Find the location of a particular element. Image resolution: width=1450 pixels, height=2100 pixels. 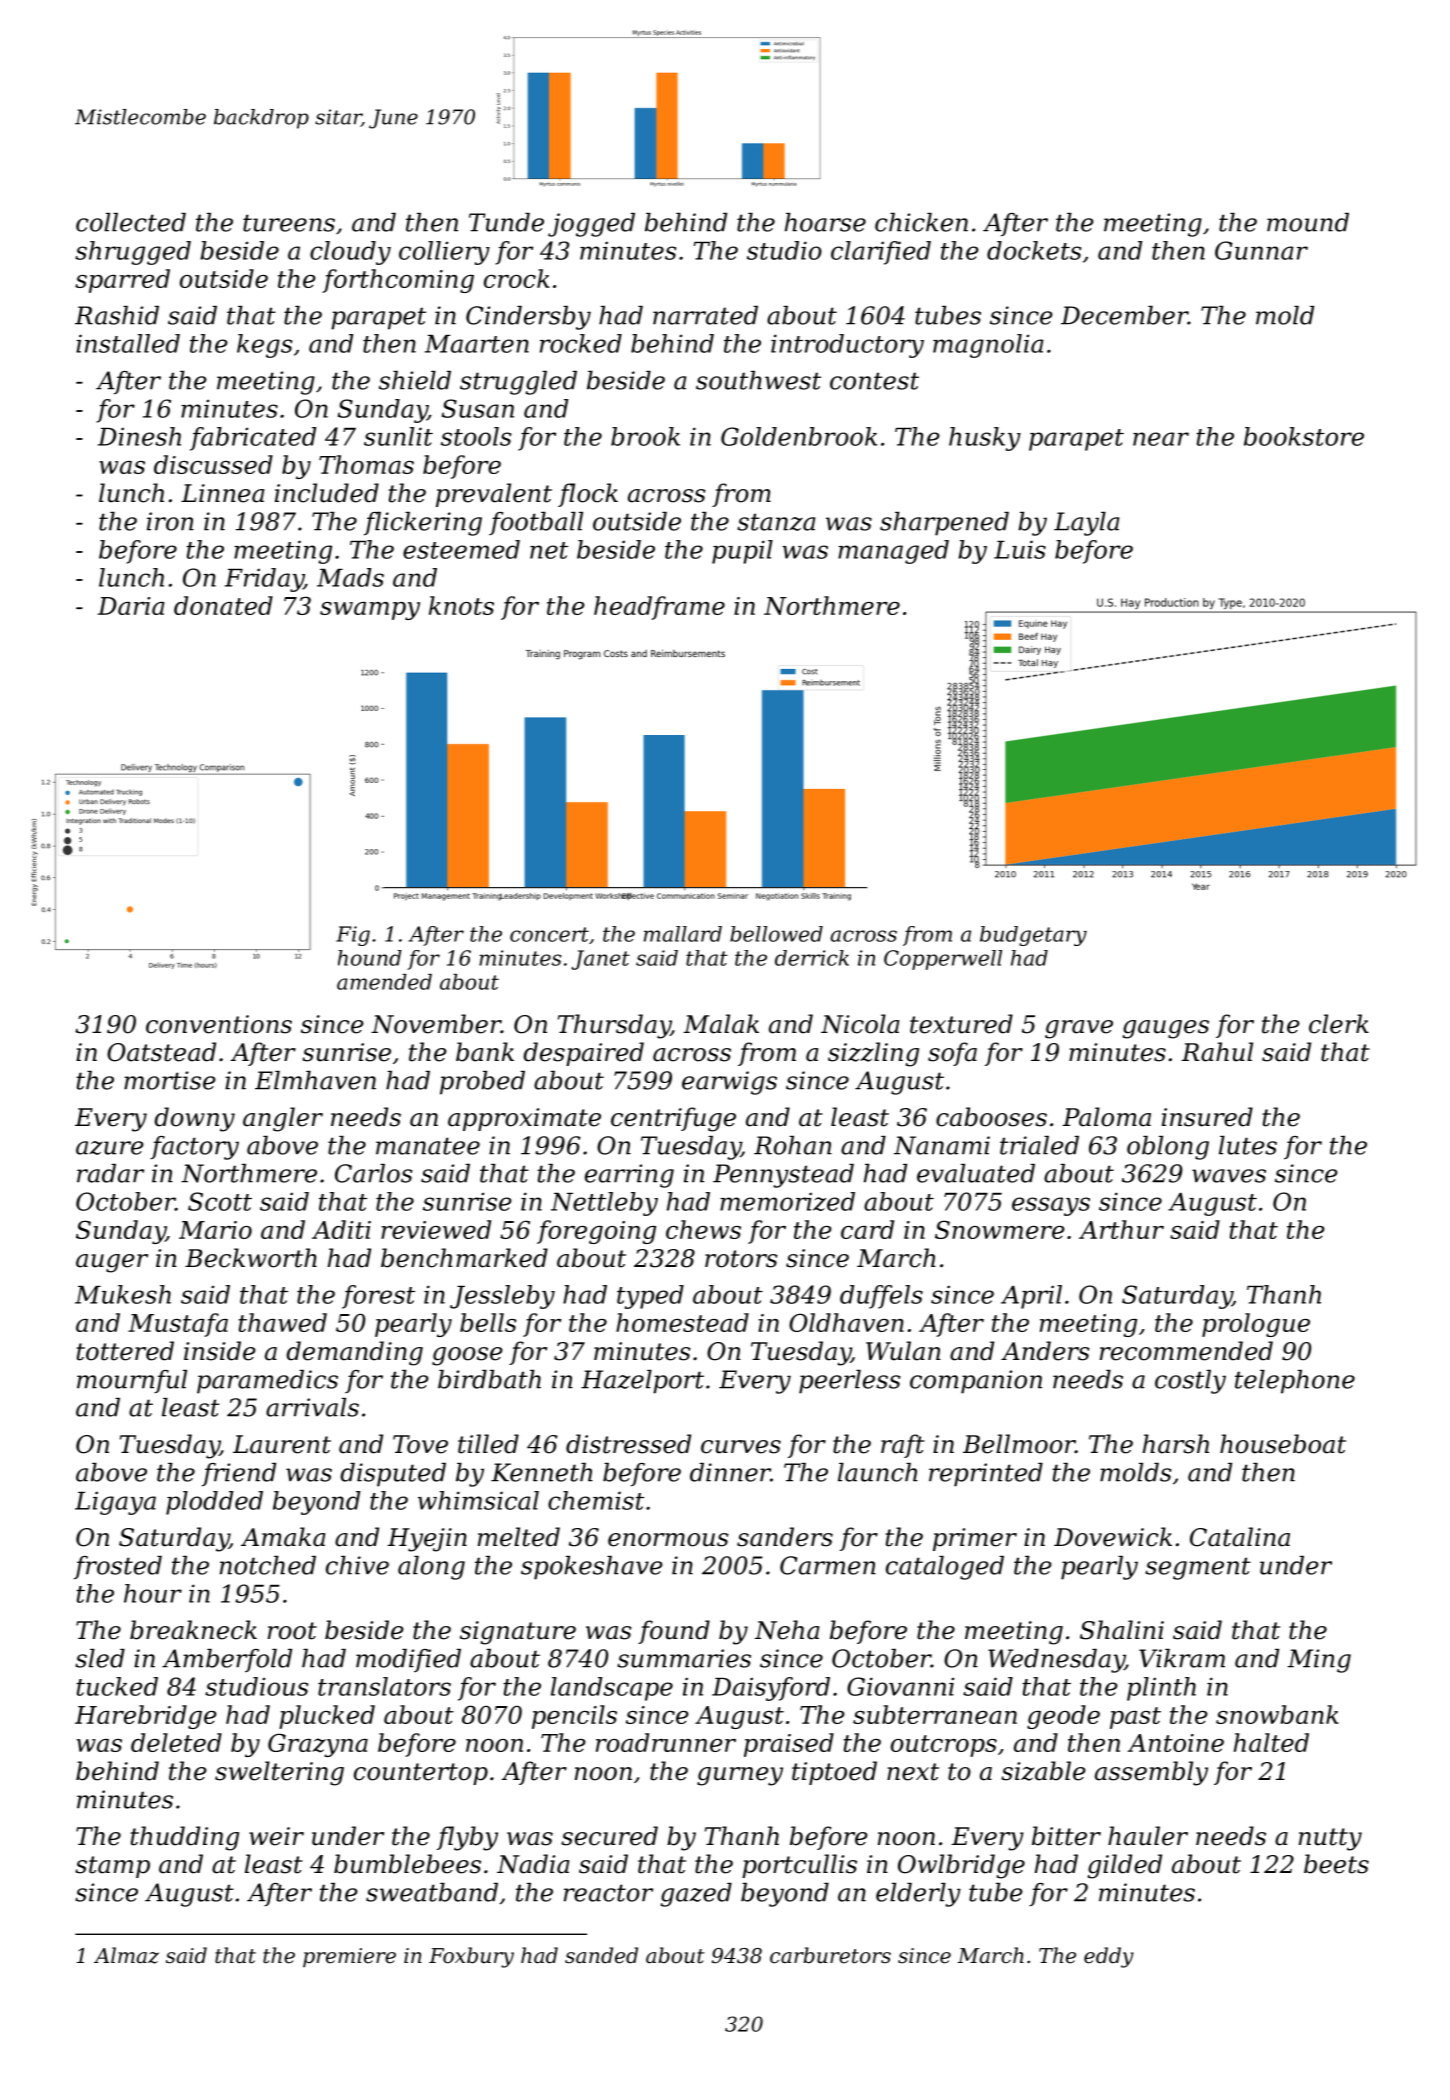

Tunde is located at coordinates (506, 222).
